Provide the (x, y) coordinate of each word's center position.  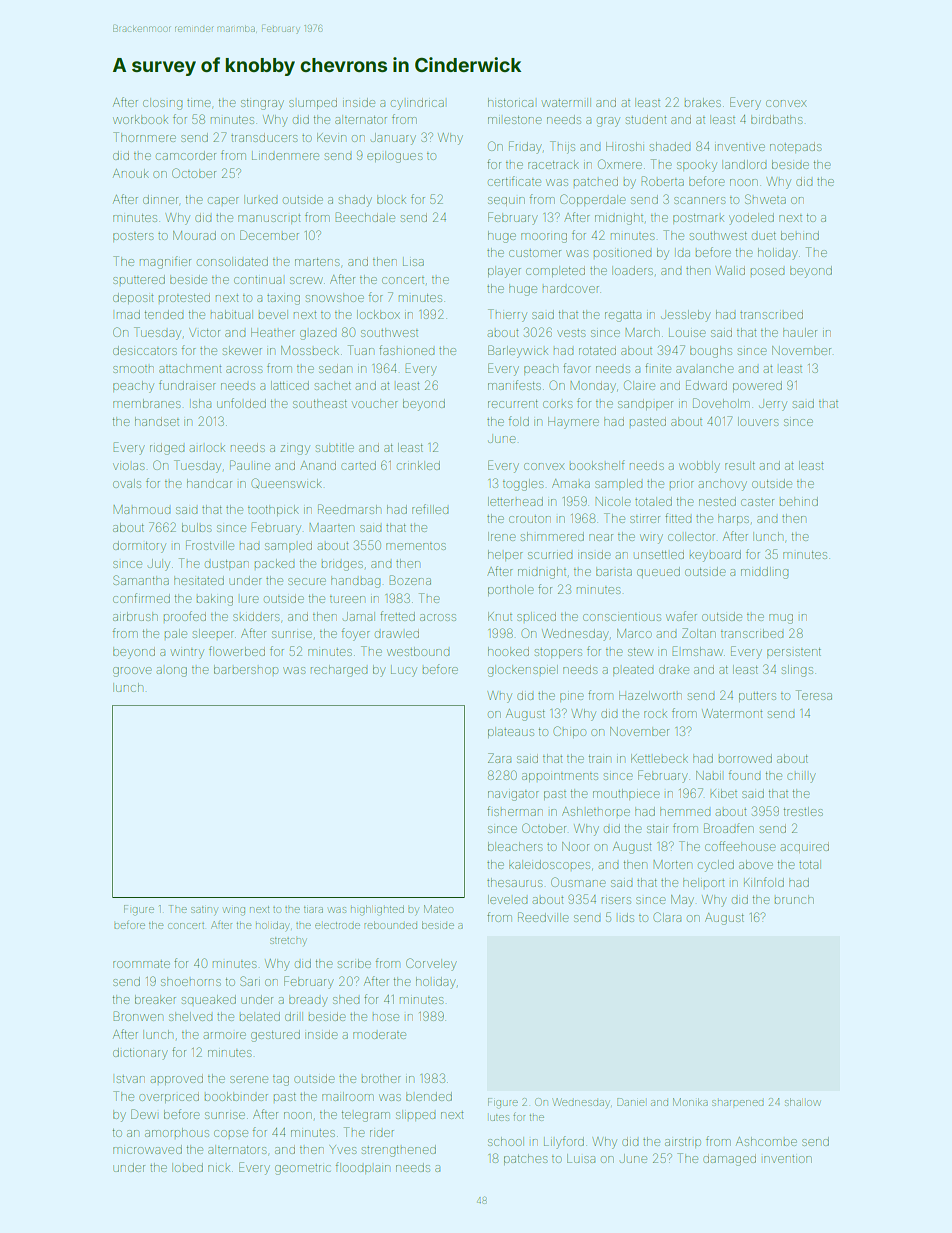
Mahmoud (141, 509)
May (682, 901)
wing (234, 911)
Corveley (431, 964)
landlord (744, 164)
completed (555, 271)
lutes (499, 1118)
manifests (514, 385)
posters (133, 237)
